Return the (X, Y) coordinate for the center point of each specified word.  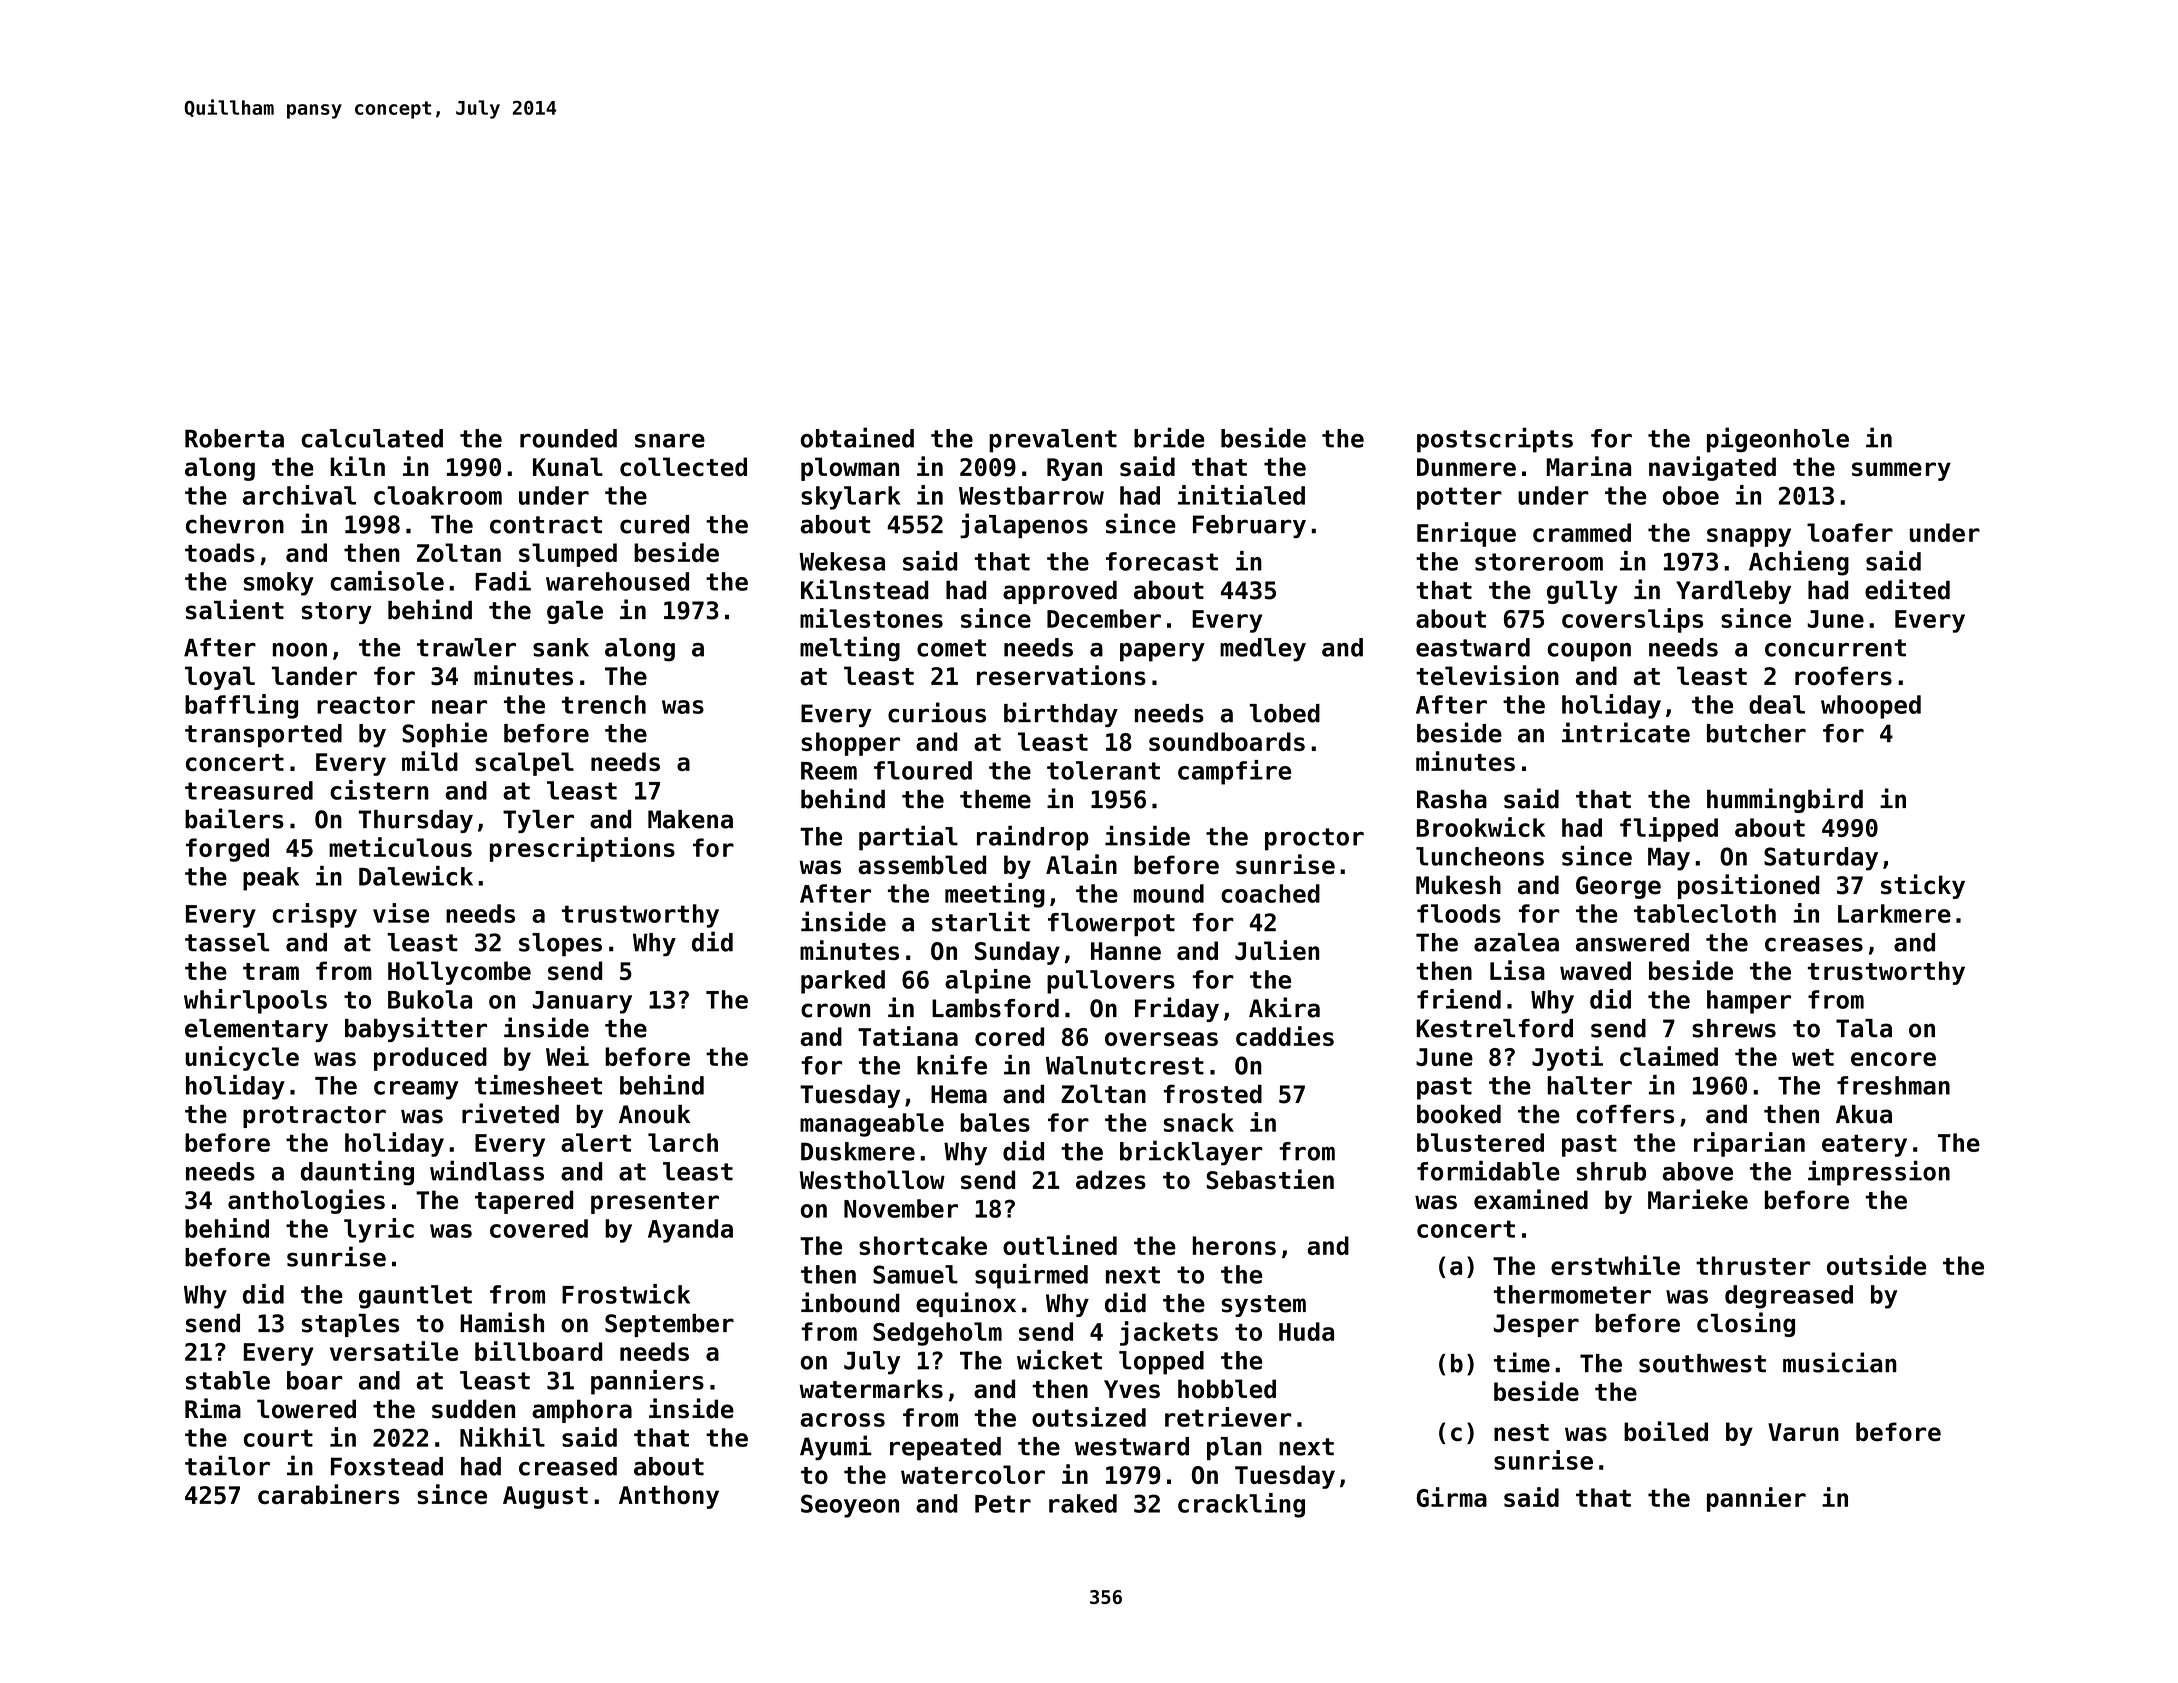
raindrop (1033, 838)
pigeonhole (1778, 440)
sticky (1923, 886)
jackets (1169, 1333)
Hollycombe (459, 973)
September (669, 1325)
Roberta (234, 438)
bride (1169, 437)
